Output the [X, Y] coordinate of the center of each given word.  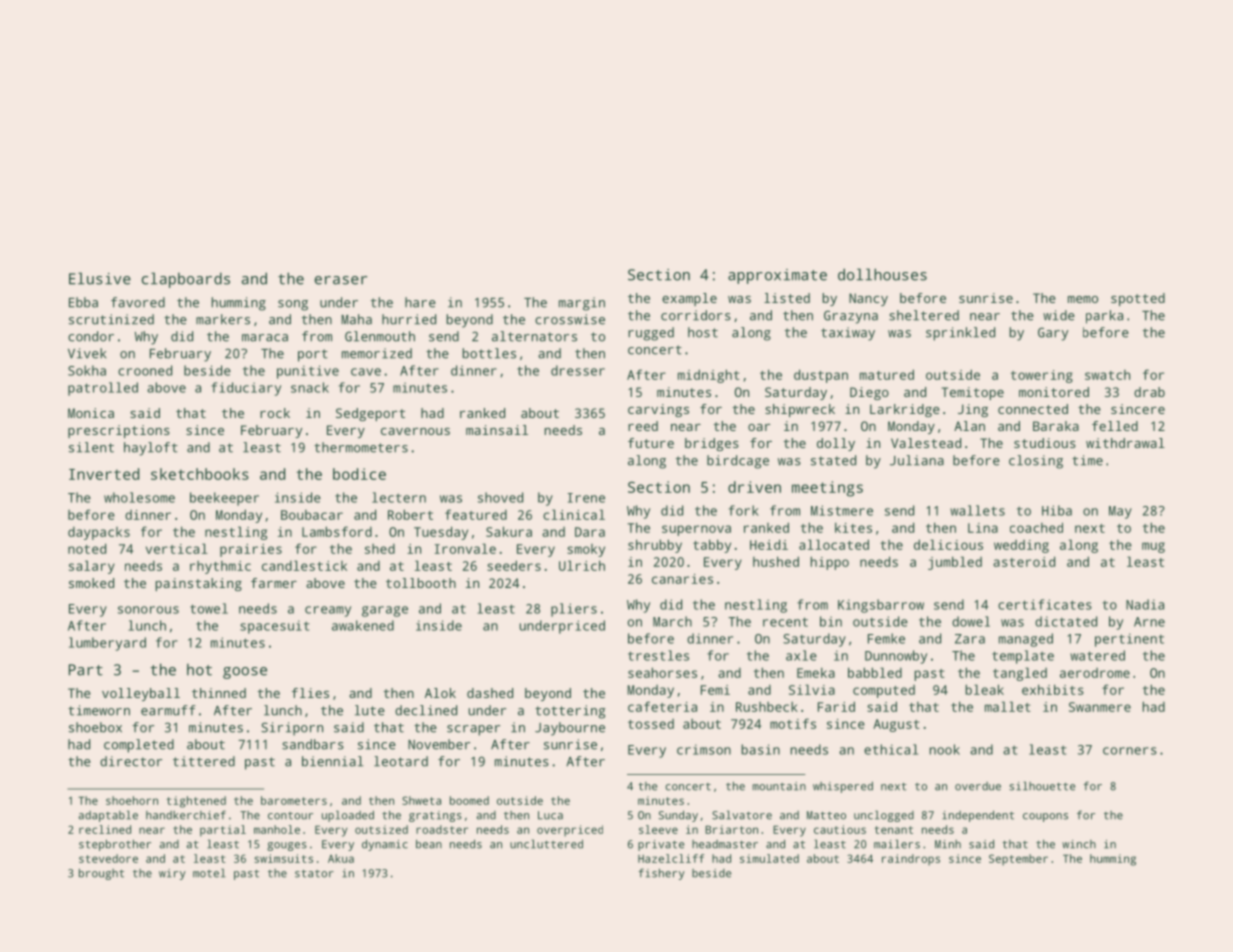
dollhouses [882, 274]
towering [1042, 376]
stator [314, 874]
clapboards [186, 280]
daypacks [99, 533]
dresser [578, 370]
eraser [341, 280]
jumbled [955, 563]
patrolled [103, 389]
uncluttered [546, 844]
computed [884, 691]
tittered [204, 761]
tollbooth [421, 583]
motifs [793, 723]
